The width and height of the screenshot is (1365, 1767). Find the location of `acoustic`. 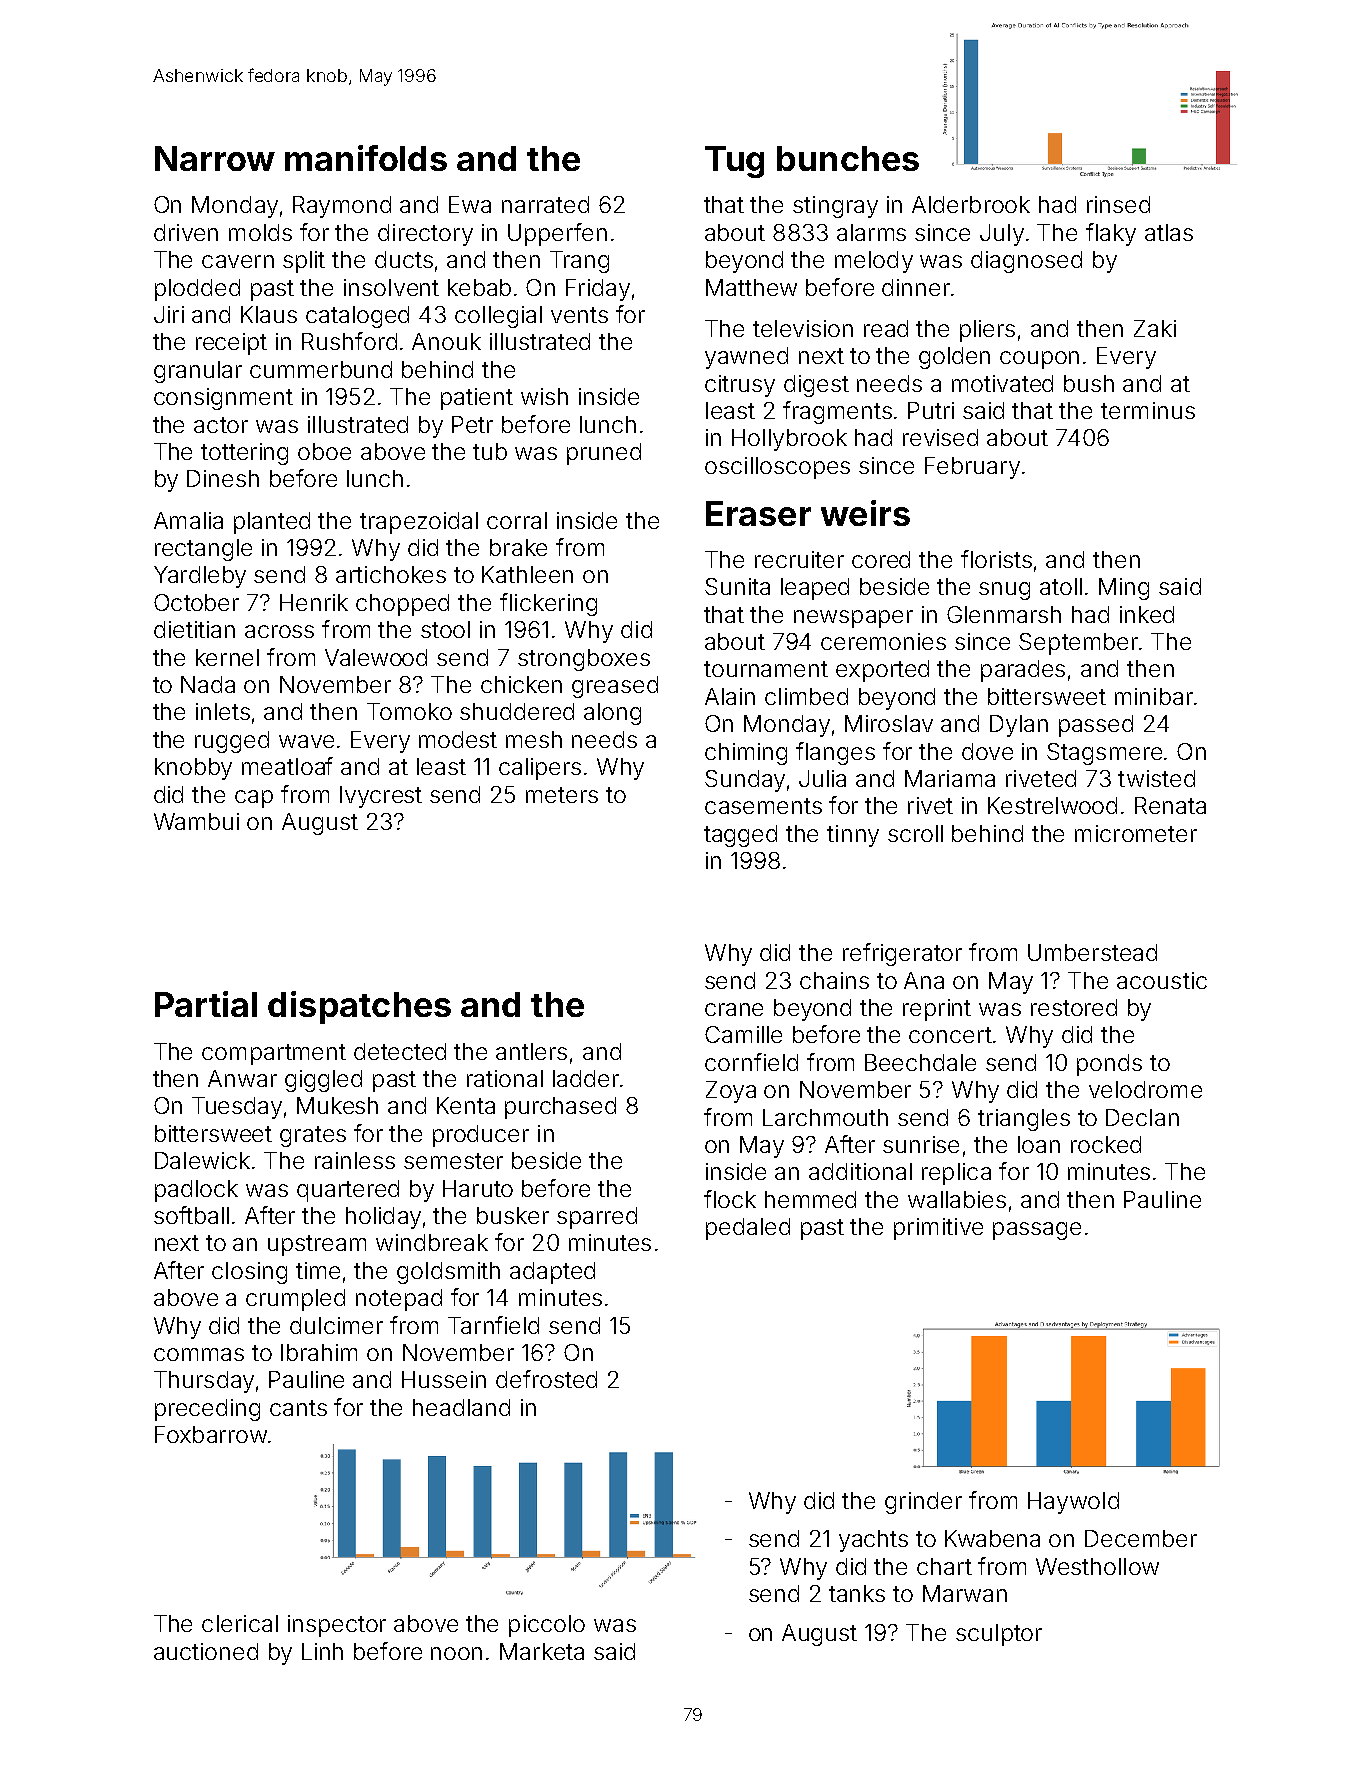

acoustic is located at coordinates (1162, 980).
